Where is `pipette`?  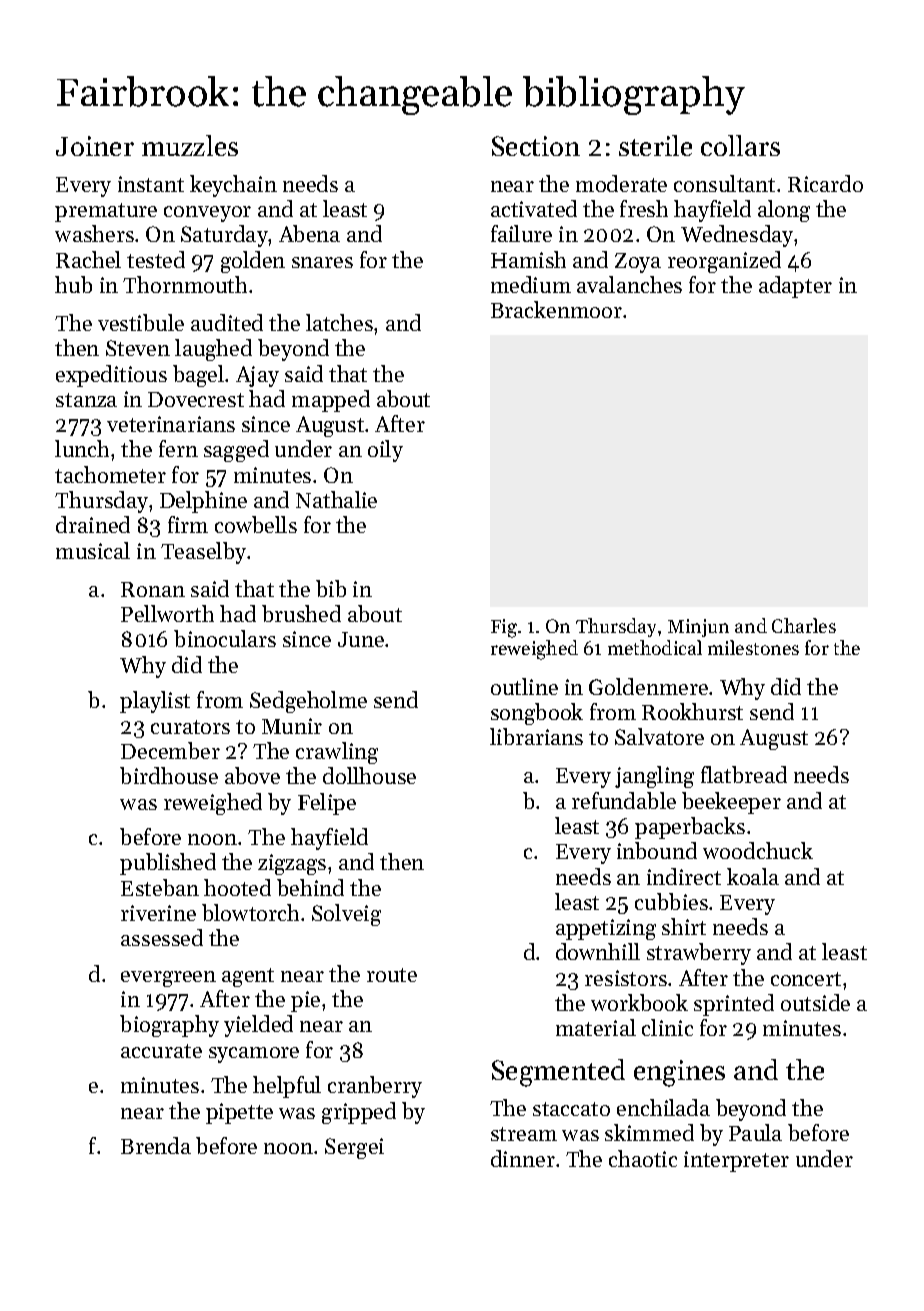
pipette is located at coordinates (239, 1113).
